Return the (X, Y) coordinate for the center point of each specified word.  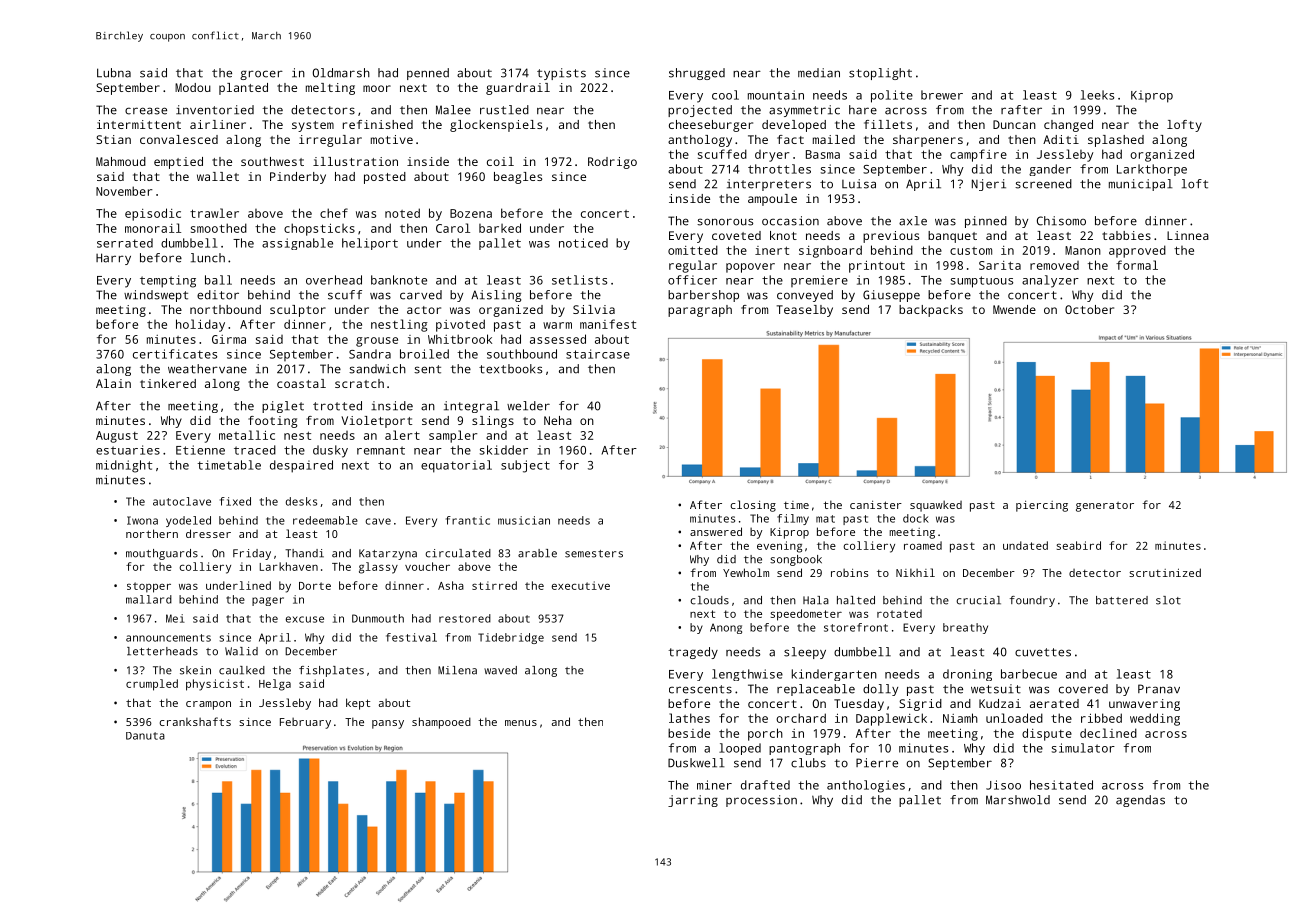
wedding (1155, 719)
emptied (178, 163)
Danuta (145, 736)
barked (500, 228)
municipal (1141, 185)
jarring (693, 801)
